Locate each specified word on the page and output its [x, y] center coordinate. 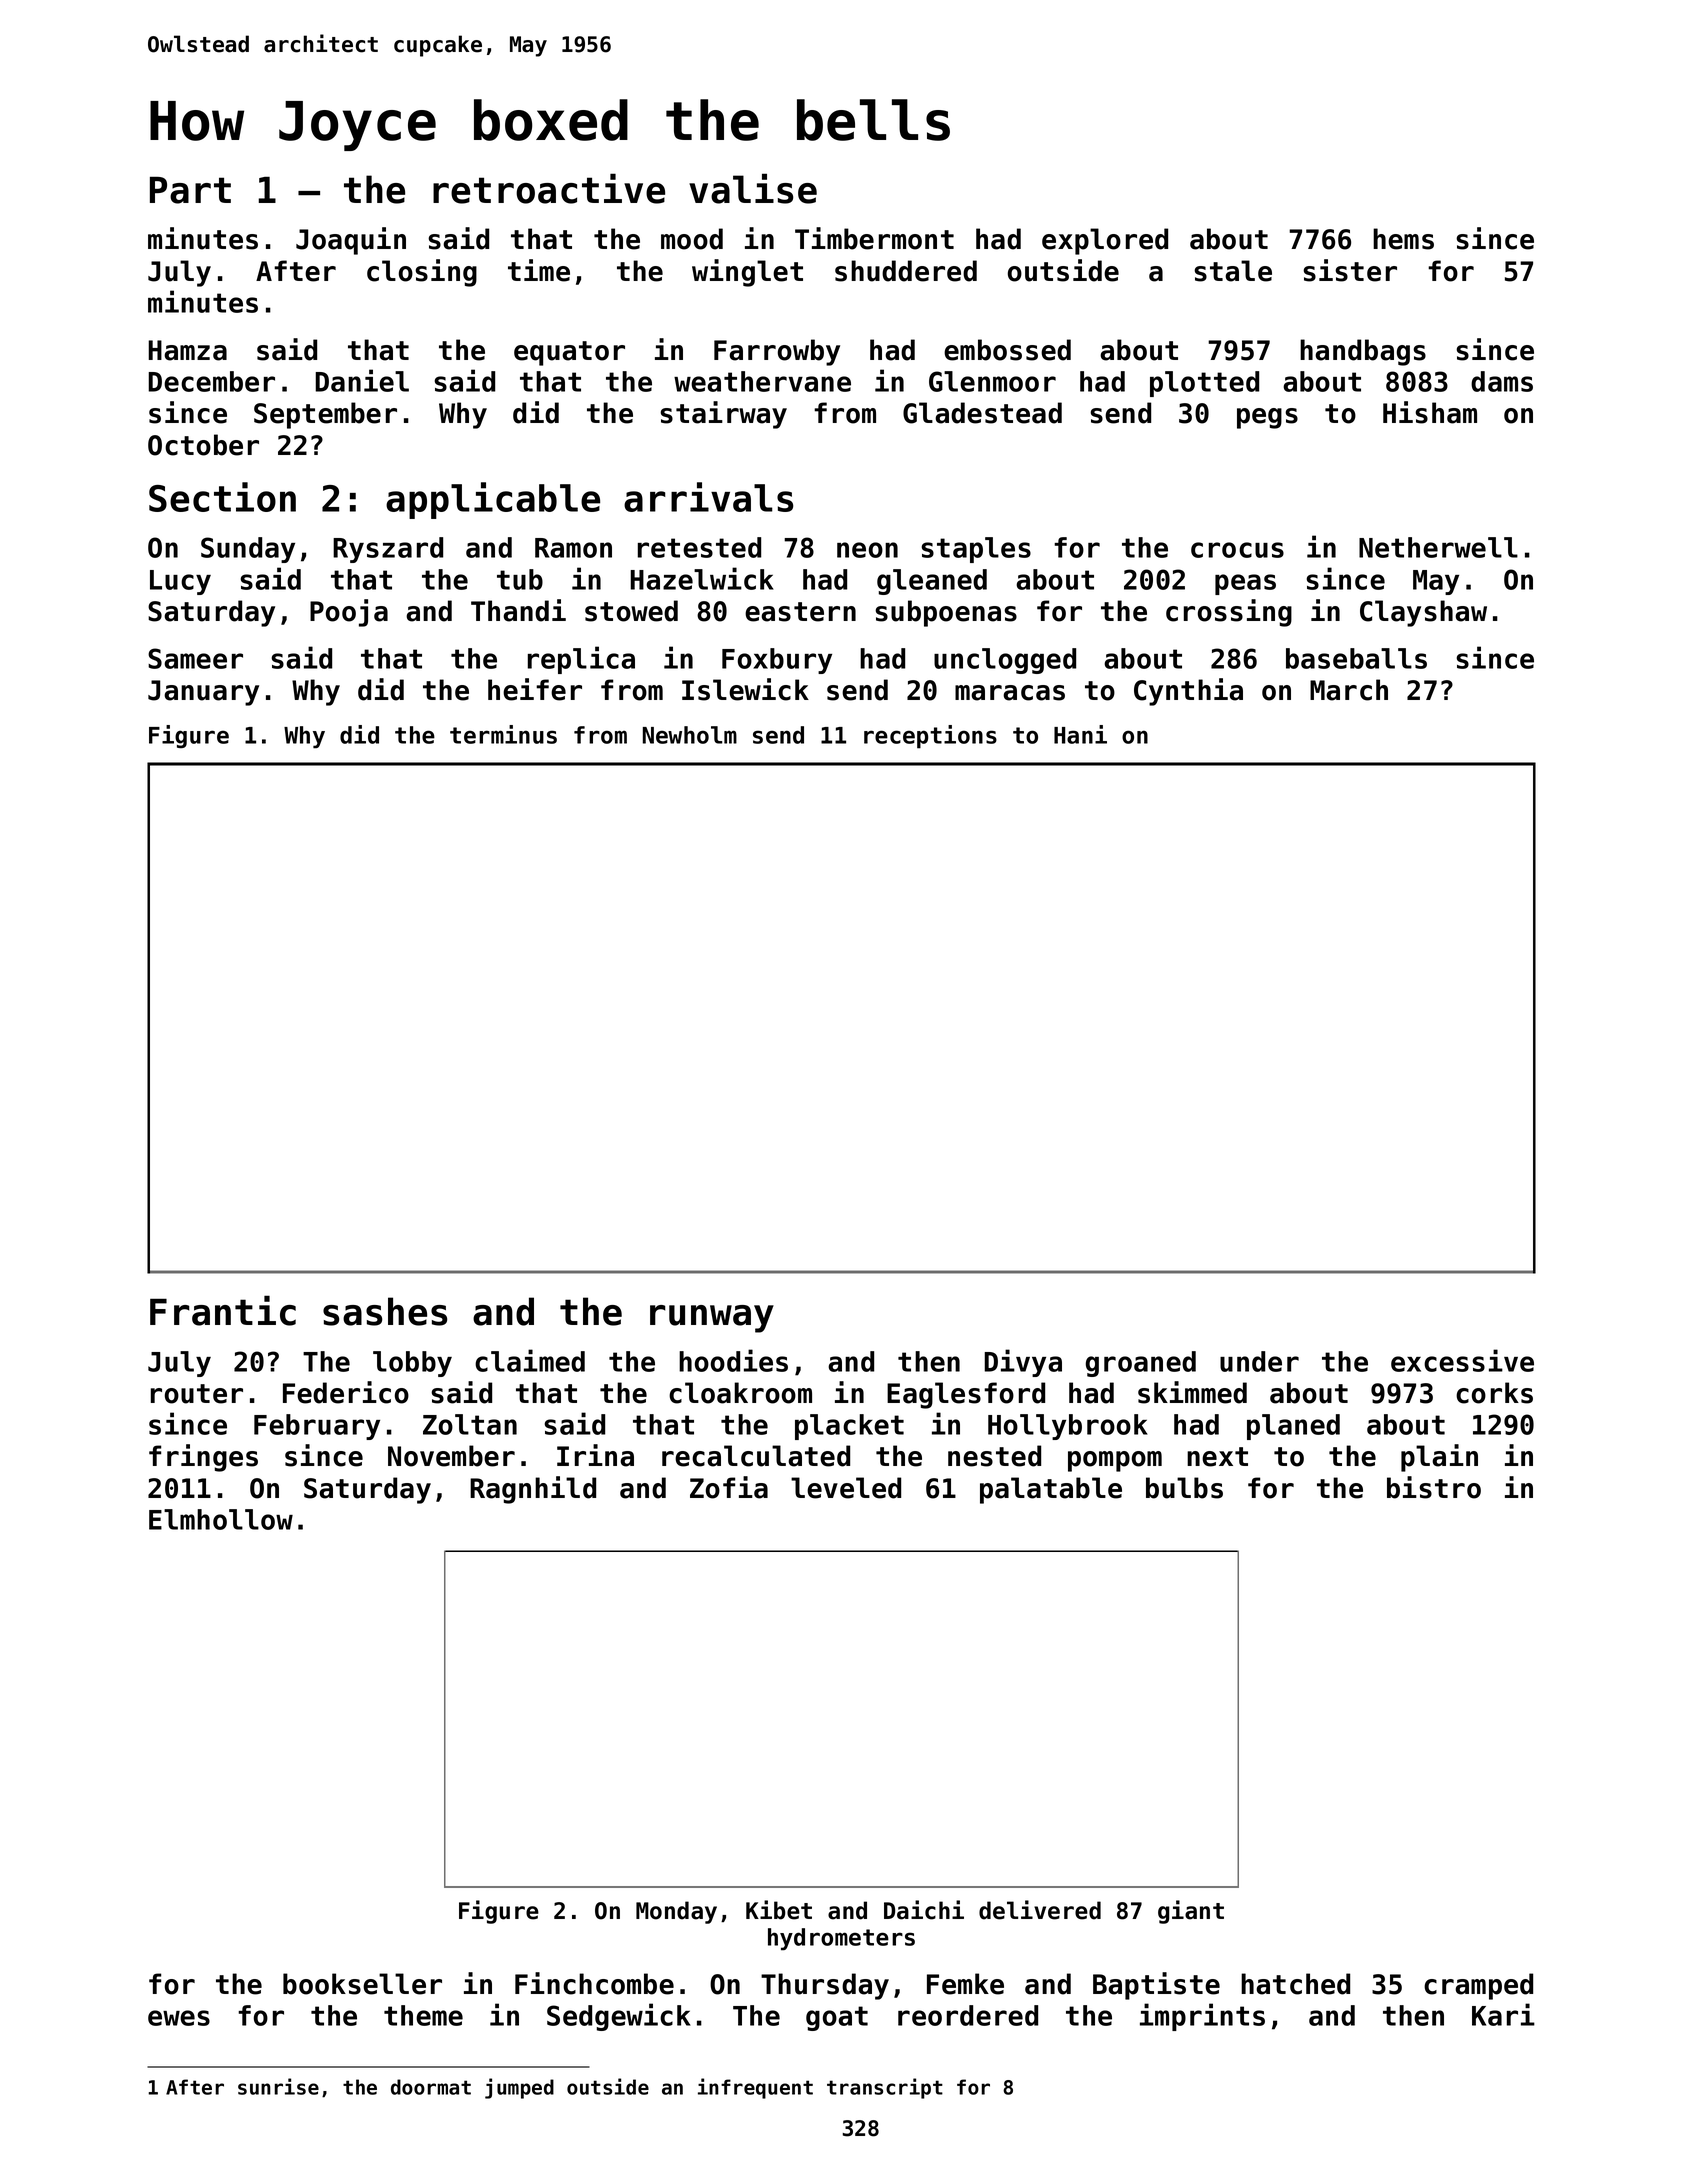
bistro [1434, 1487]
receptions [930, 737]
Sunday [248, 550]
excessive [1462, 1360]
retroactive [549, 188]
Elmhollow [221, 1519]
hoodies [733, 1360]
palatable [1051, 1490]
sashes [385, 1311]
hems [1403, 239]
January [203, 693]
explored [1105, 241]
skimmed [1192, 1392]
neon [867, 550]
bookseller [362, 1984]
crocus [1237, 550]
